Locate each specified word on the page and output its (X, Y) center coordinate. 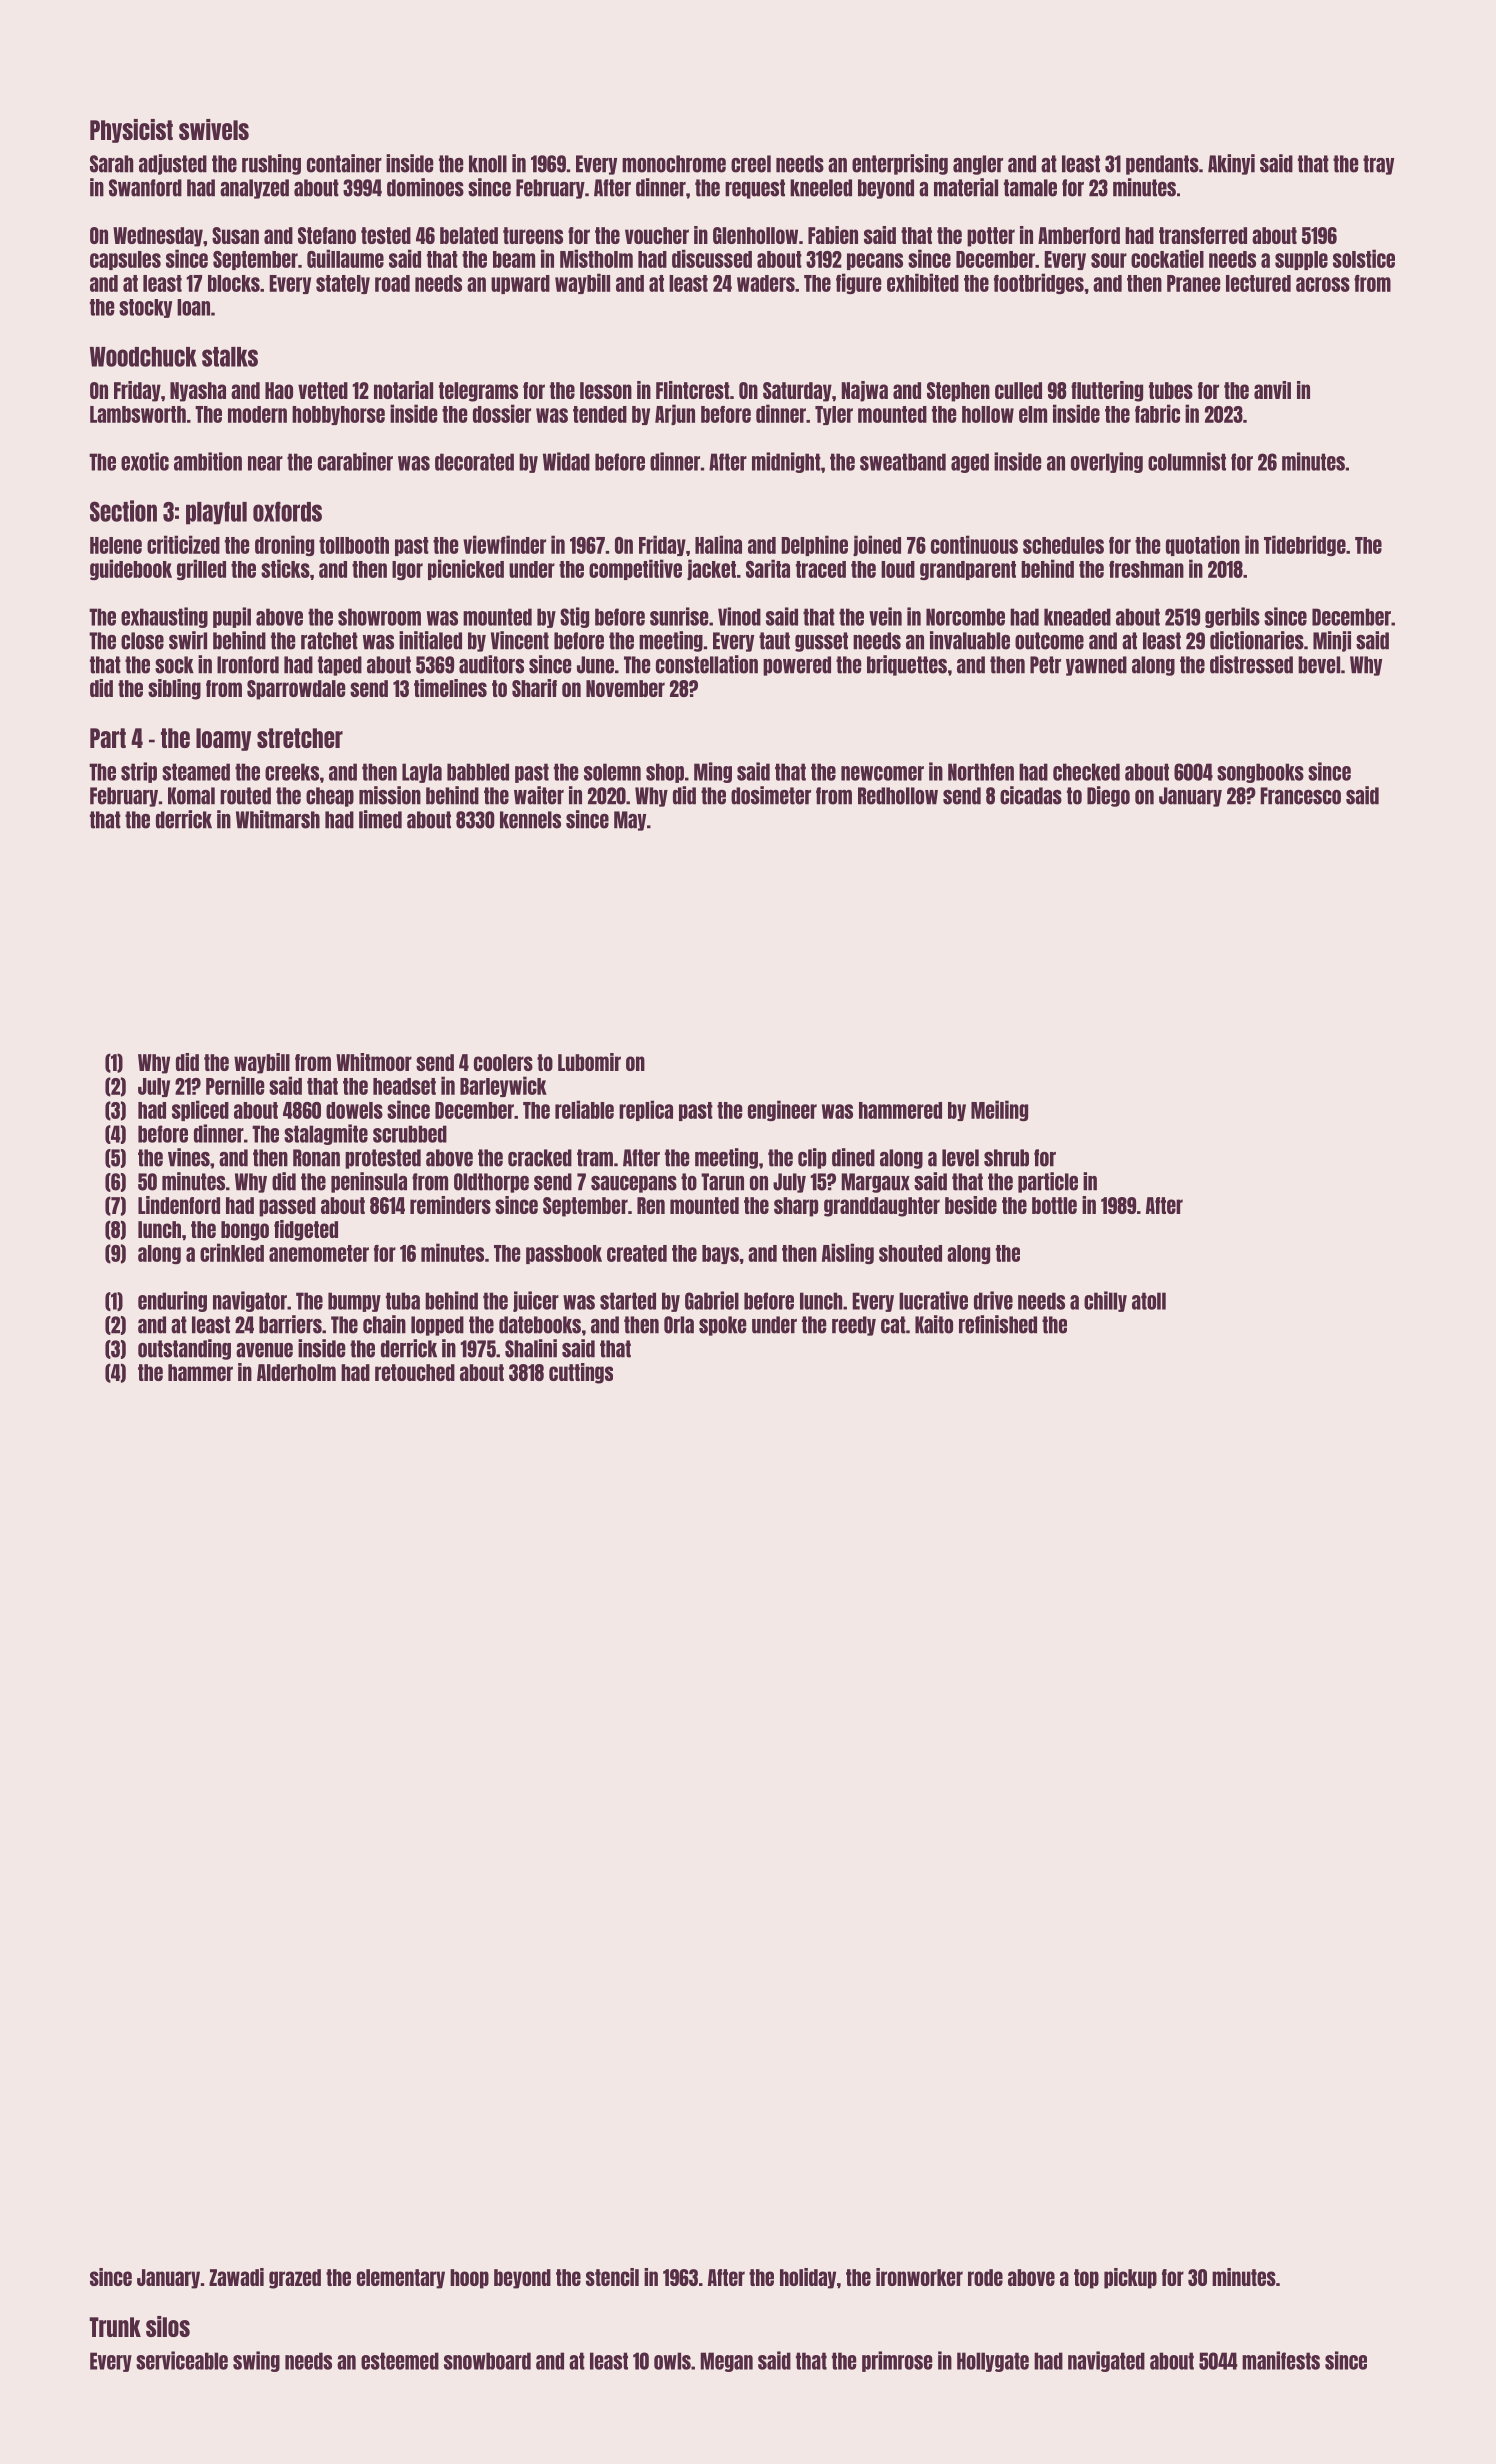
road (392, 283)
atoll (1149, 1301)
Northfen (981, 772)
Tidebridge (1305, 545)
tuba (403, 1301)
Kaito (934, 1324)
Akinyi (1231, 164)
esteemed (400, 2361)
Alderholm (296, 1372)
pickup (1130, 2278)
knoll (488, 164)
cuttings (581, 1373)
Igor (407, 570)
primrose (897, 2361)
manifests (1281, 2360)
